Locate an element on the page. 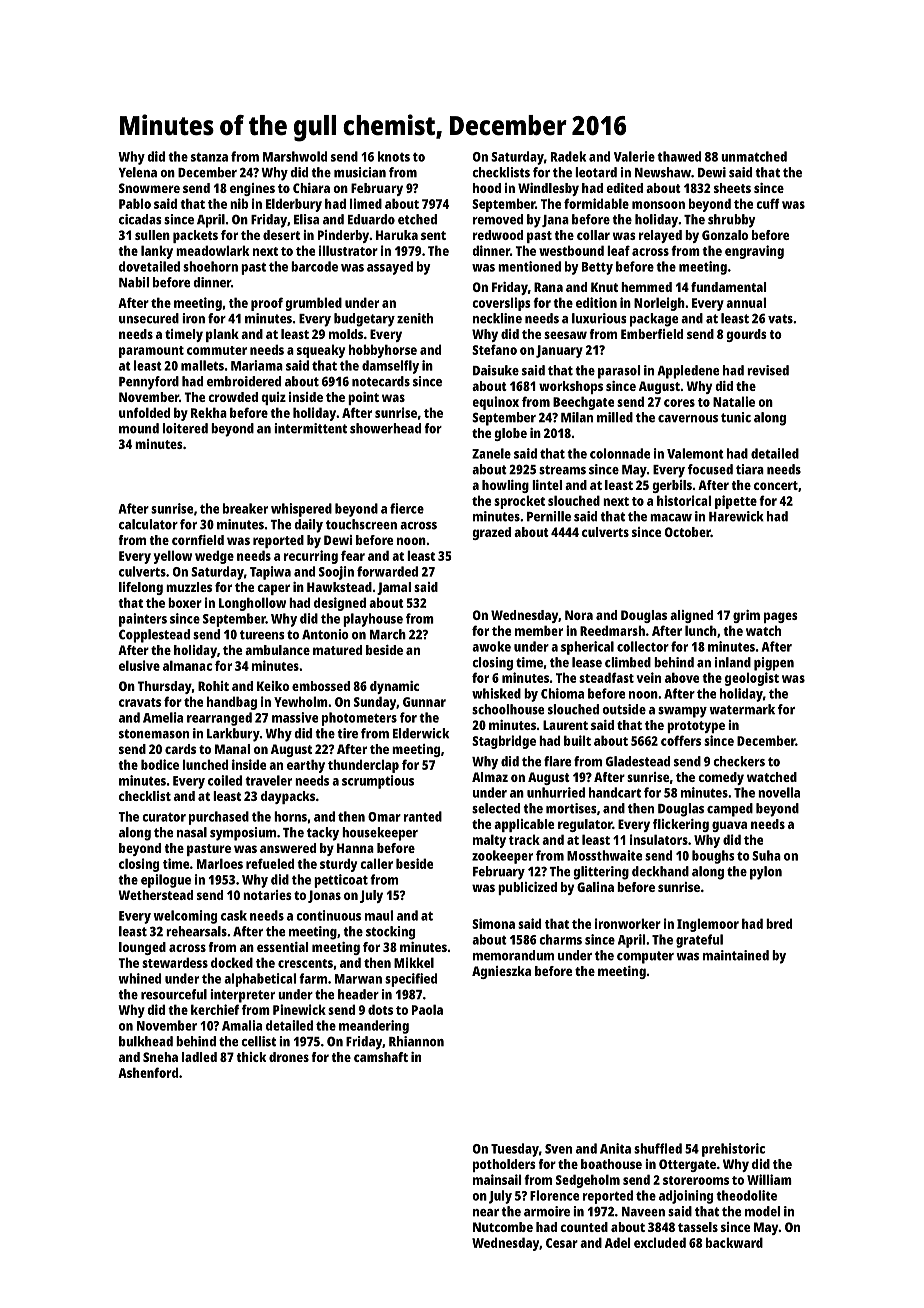  zenith is located at coordinates (415, 318).
